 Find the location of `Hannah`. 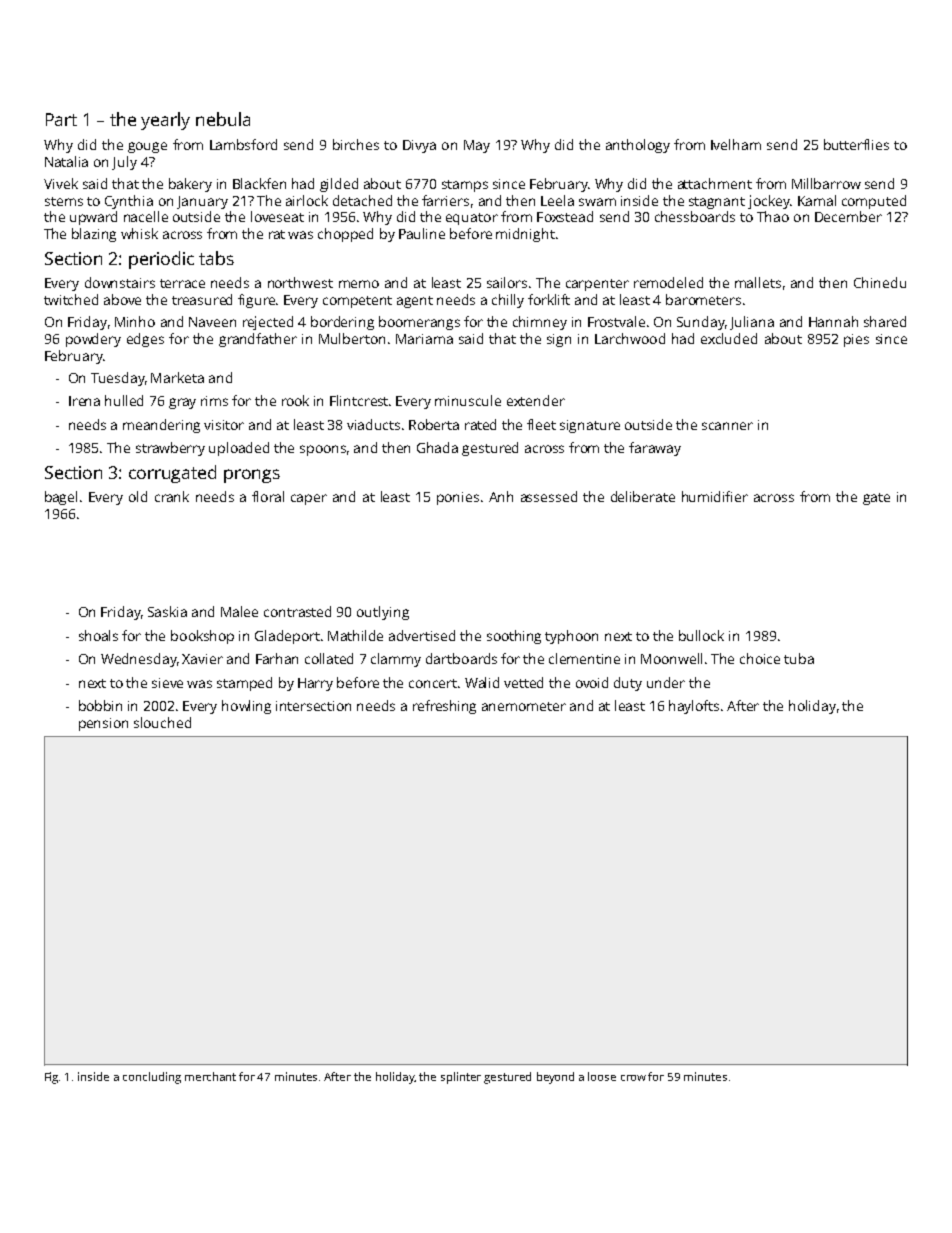

Hannah is located at coordinates (833, 321).
